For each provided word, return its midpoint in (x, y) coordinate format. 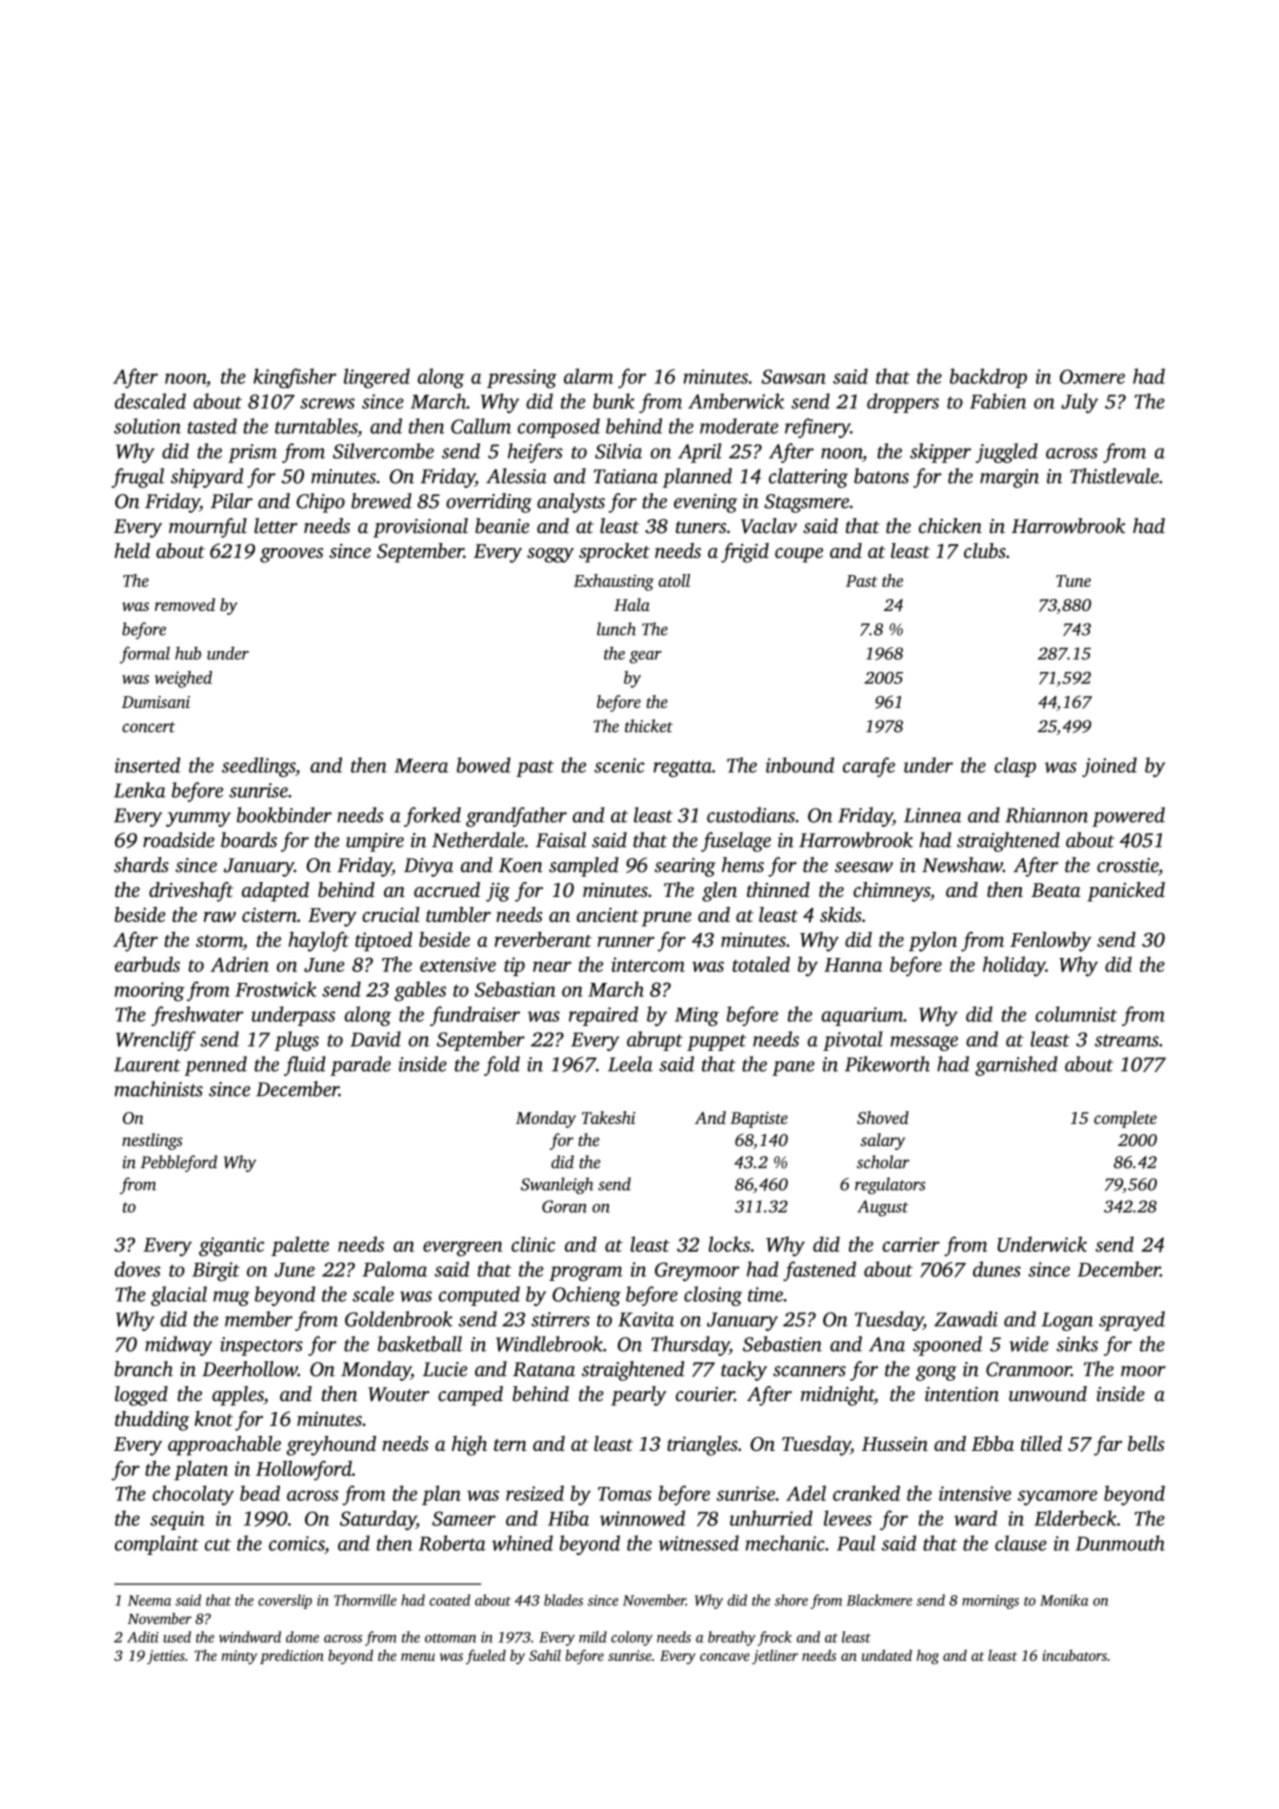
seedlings (258, 767)
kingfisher (295, 378)
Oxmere (1092, 376)
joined (1109, 767)
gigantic (231, 1247)
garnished (1016, 1066)
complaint (157, 1545)
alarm (588, 376)
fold (502, 1066)
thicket (649, 726)
